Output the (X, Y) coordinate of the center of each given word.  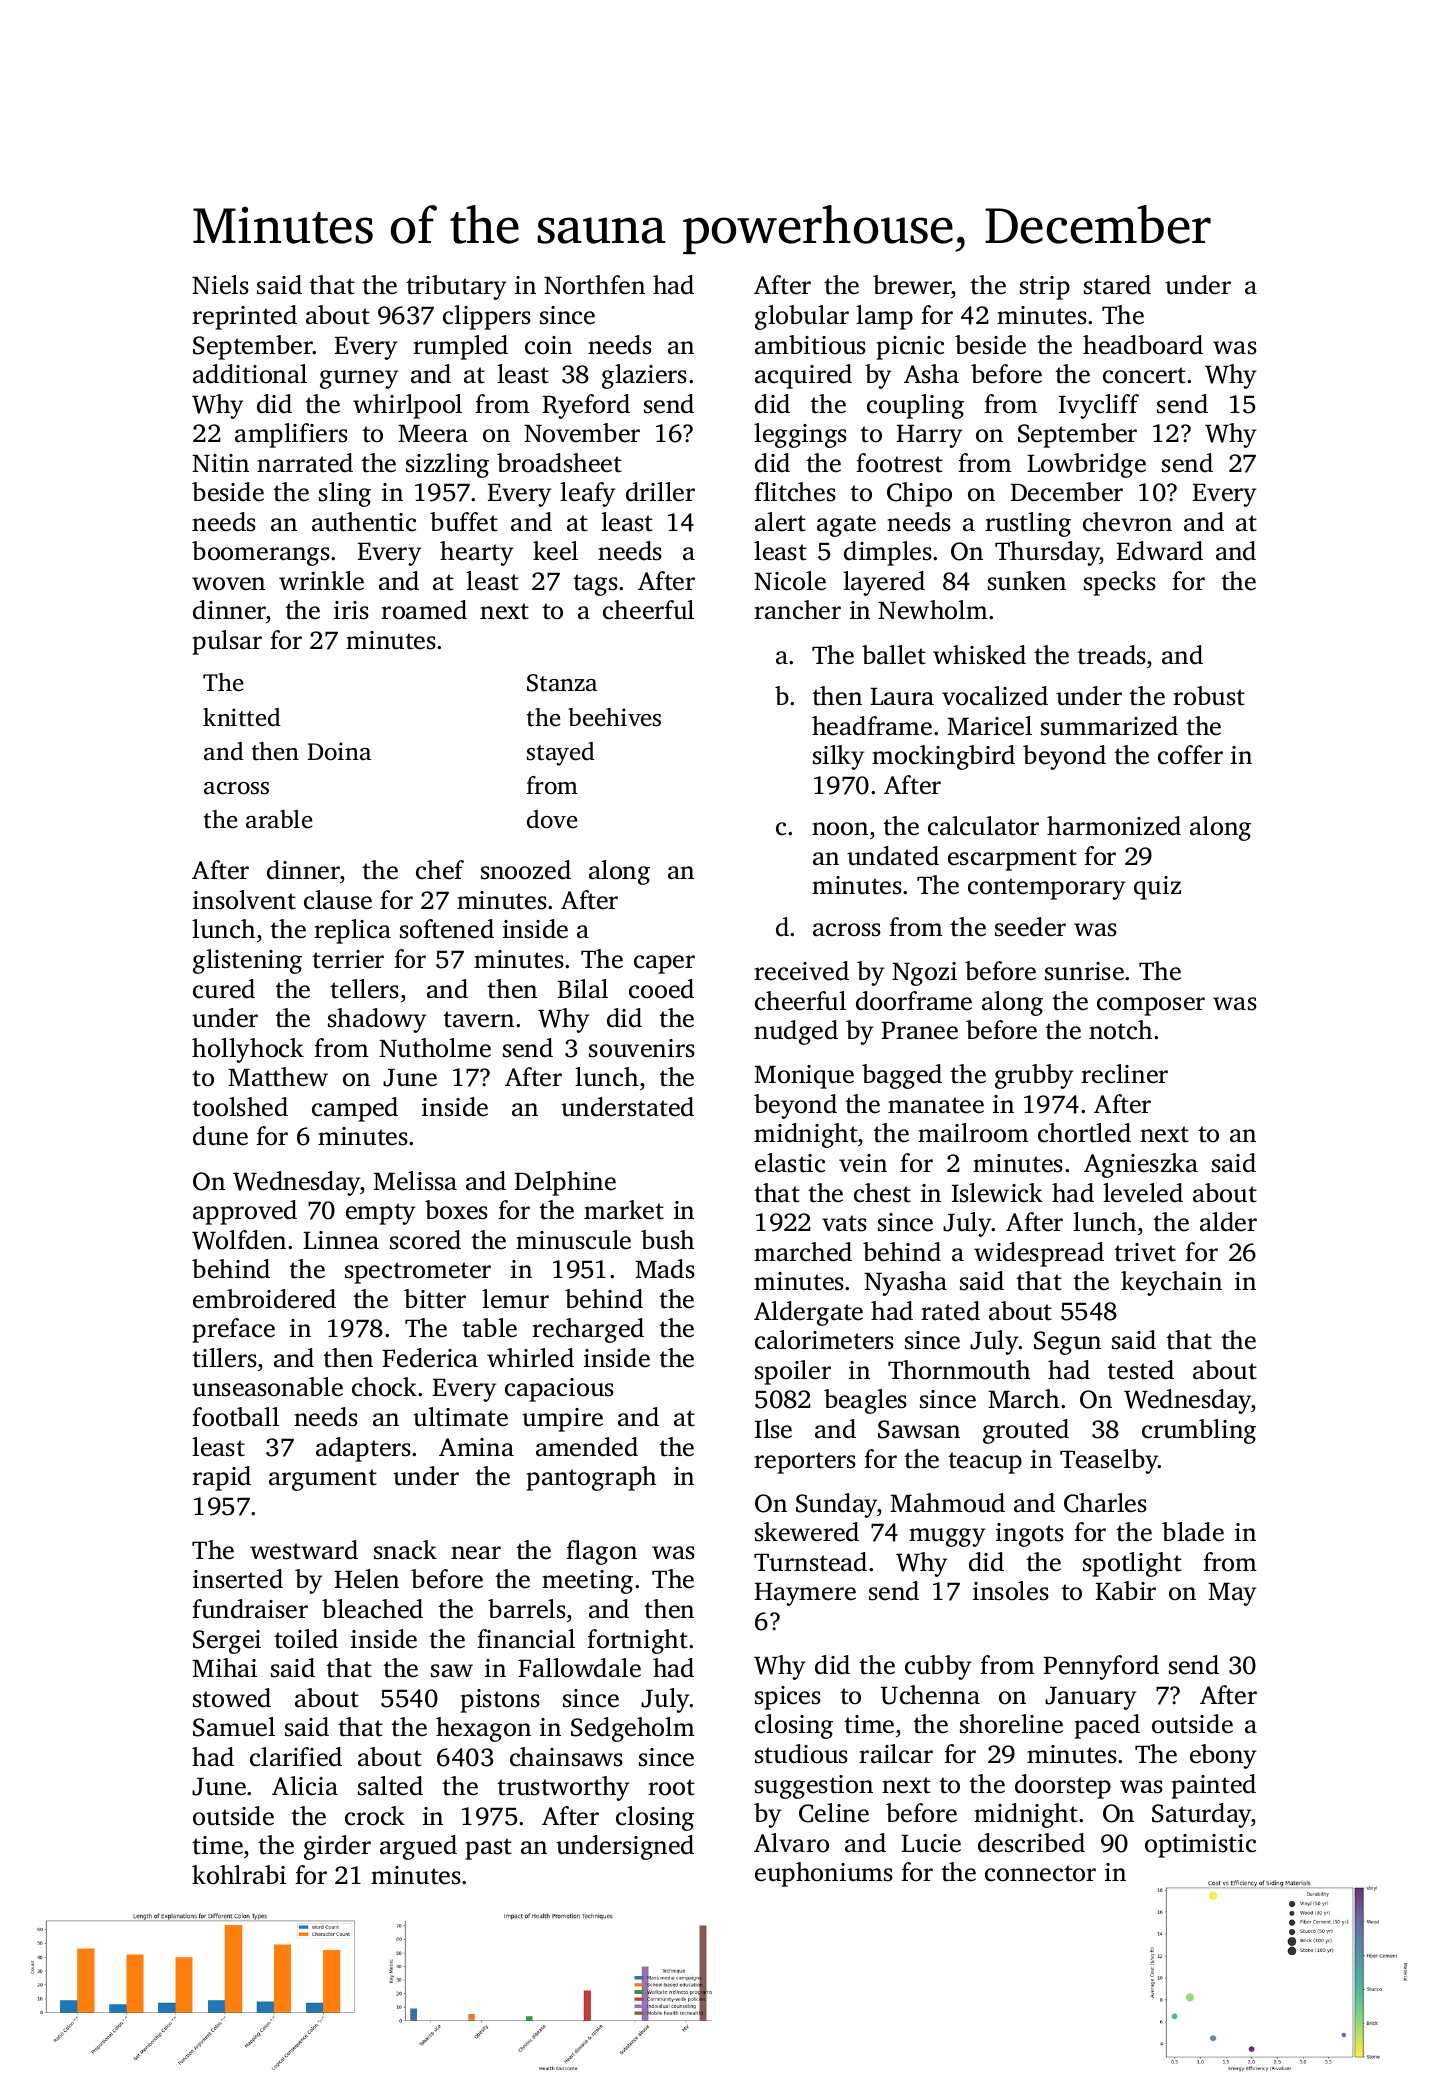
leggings (800, 435)
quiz (1157, 888)
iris (351, 610)
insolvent (244, 900)
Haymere (805, 1594)
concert (1144, 375)
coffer (1190, 755)
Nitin (220, 463)
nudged (796, 1032)
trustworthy (563, 1788)
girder (337, 1847)
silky (838, 757)
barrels (527, 1609)
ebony (1223, 1756)
